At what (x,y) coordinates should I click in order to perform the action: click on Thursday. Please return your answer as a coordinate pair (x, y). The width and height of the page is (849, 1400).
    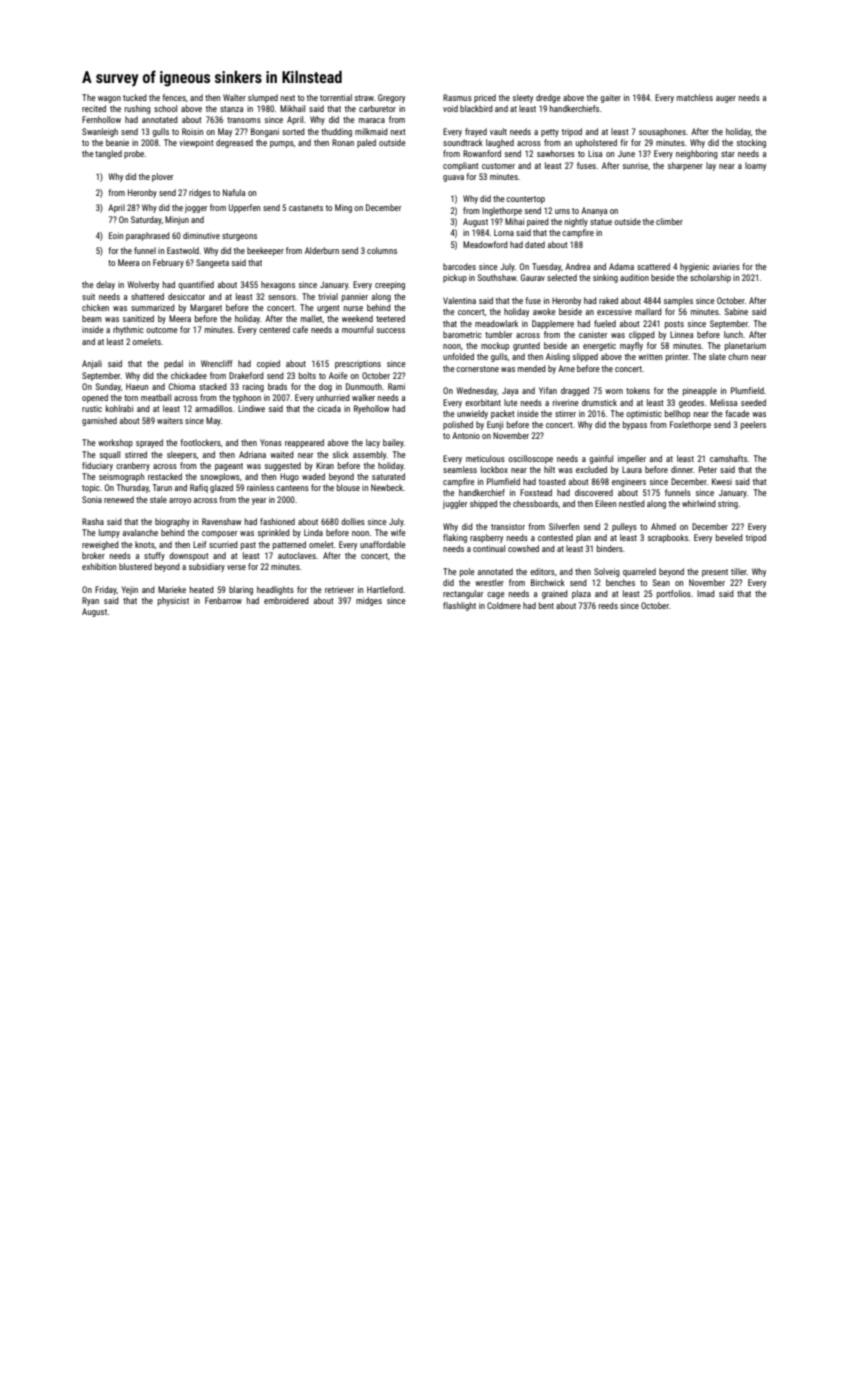
    Looking at the image, I should click on (133, 488).
